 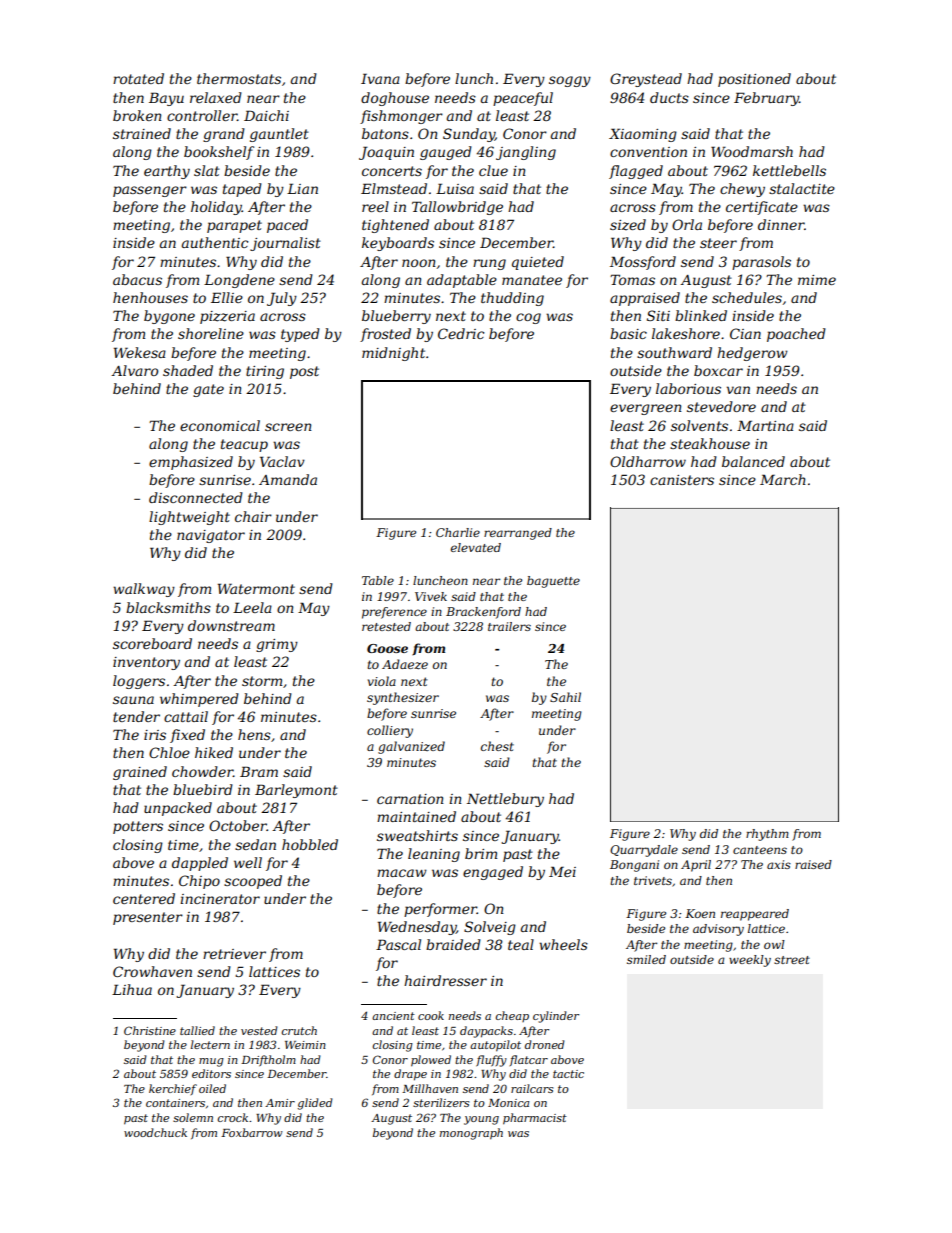 I want to click on Watermont, so click(x=256, y=588).
